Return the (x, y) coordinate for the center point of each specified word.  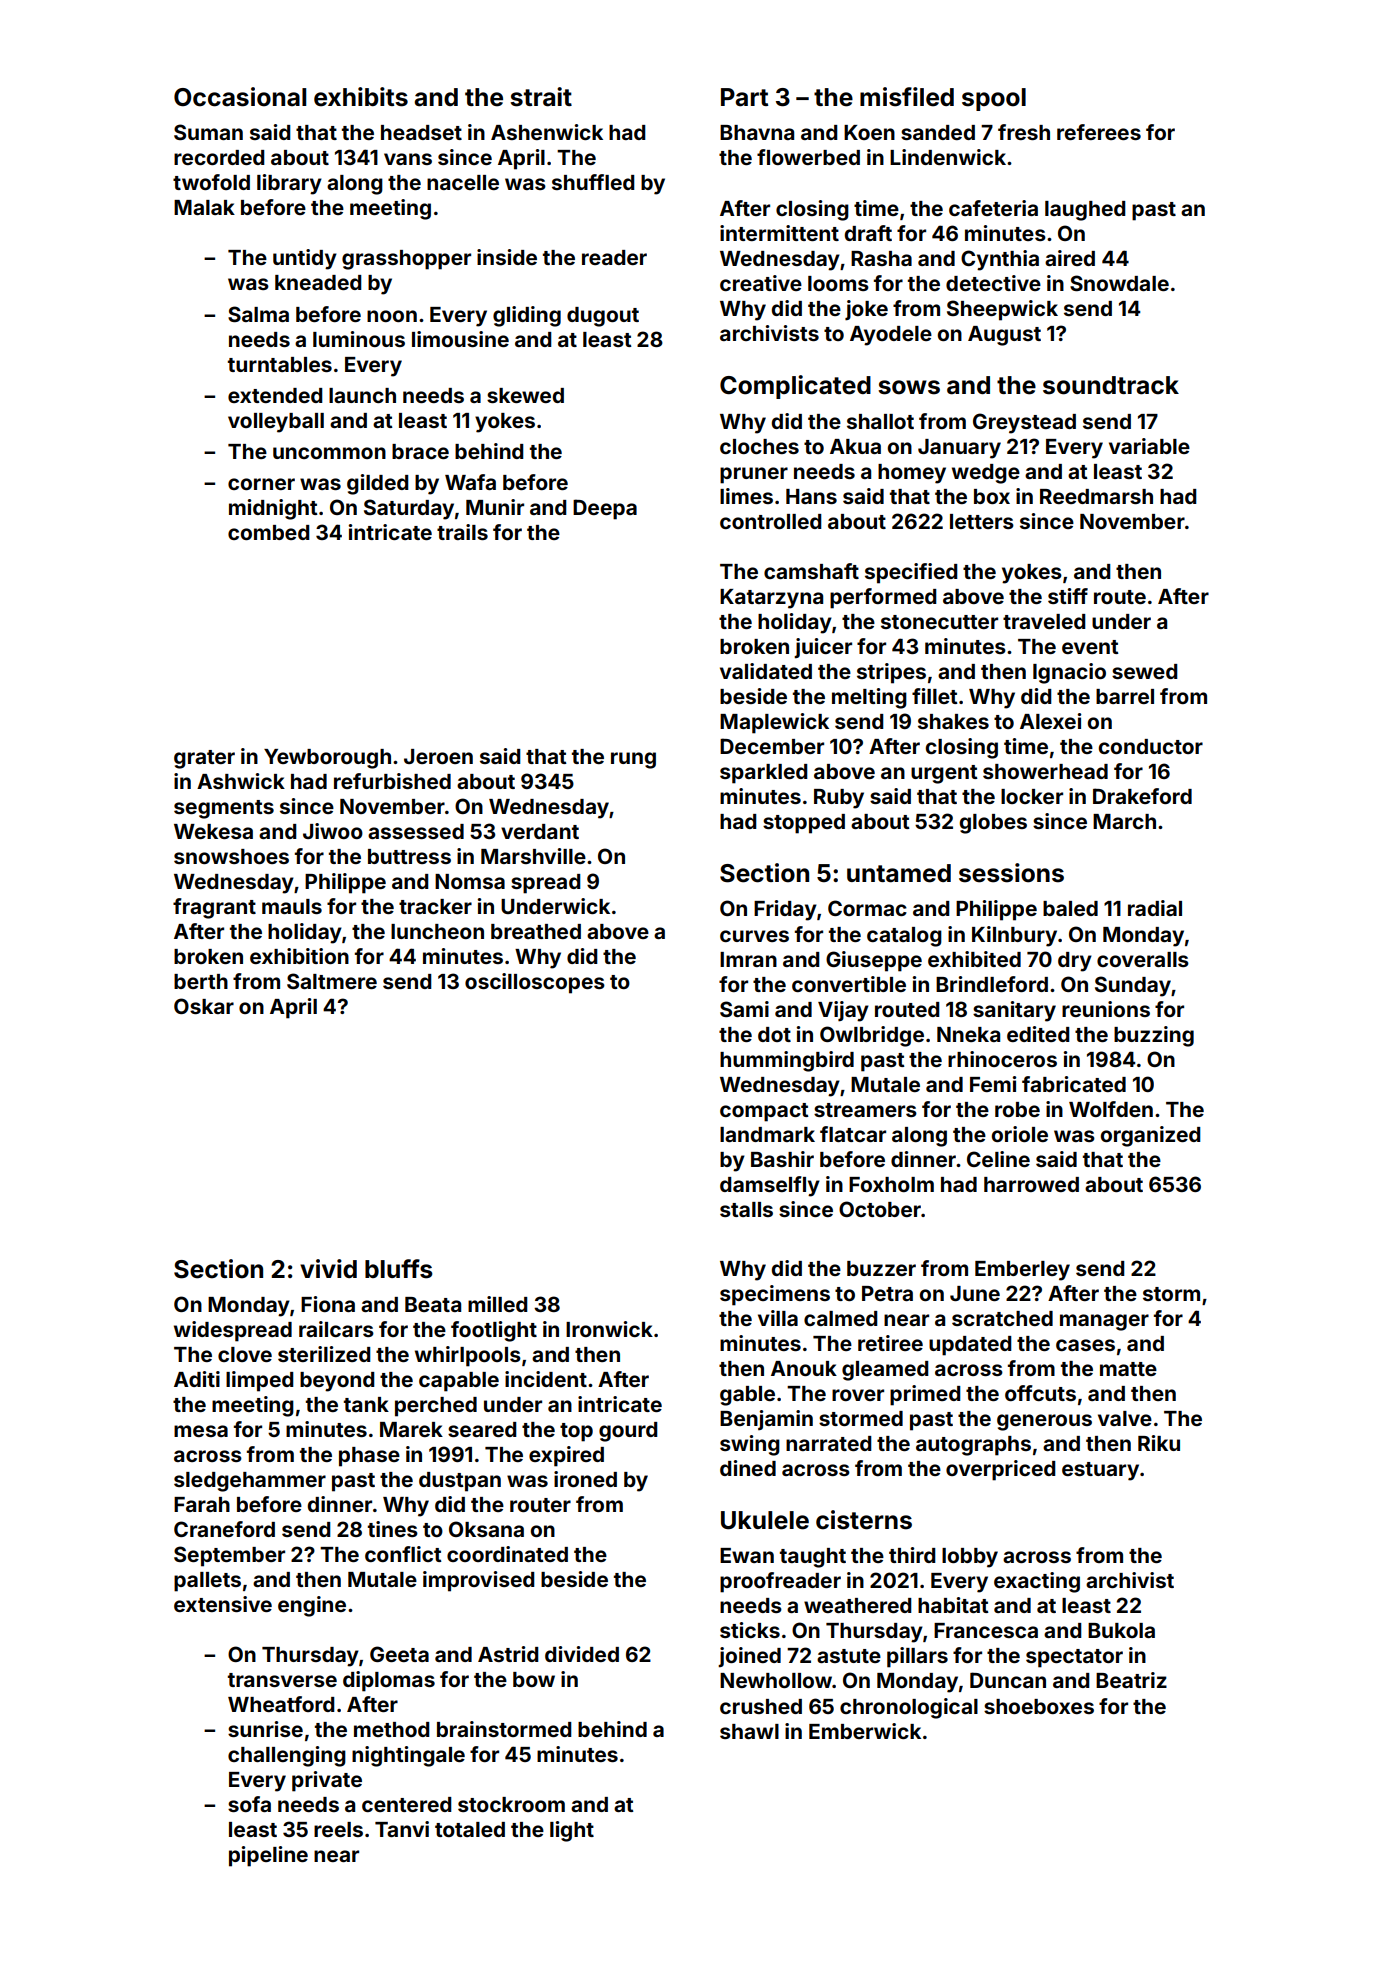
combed (269, 532)
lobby (970, 1558)
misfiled (907, 97)
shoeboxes (1039, 1706)
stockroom (511, 1804)
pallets (207, 1582)
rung (633, 760)
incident (546, 1379)
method (392, 1729)
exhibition (299, 956)
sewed (1145, 671)
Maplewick (774, 723)
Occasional (240, 97)
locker (1032, 796)
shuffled (593, 182)
